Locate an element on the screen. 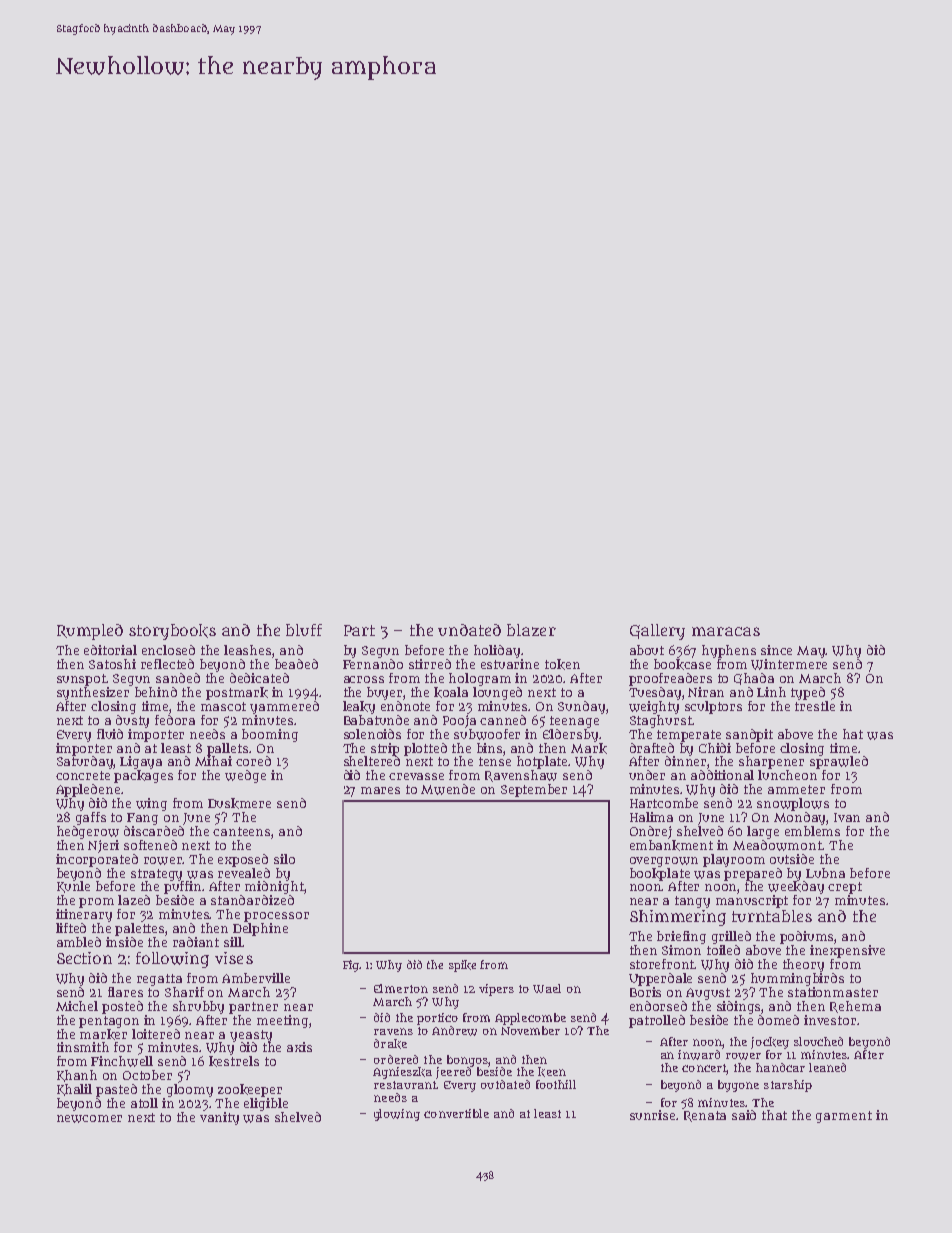  flares is located at coordinates (125, 992).
